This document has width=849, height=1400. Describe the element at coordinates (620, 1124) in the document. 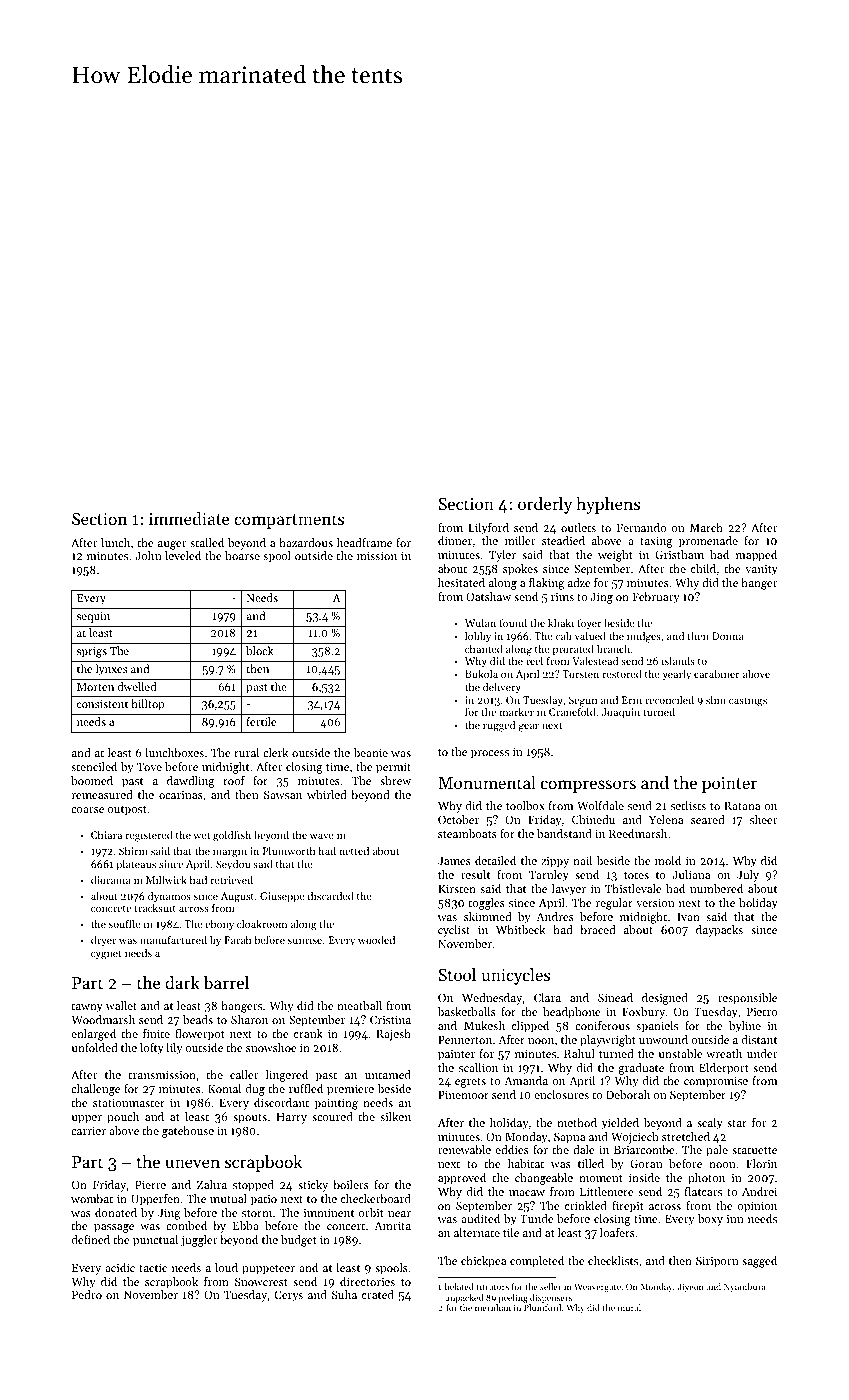

I see `yielded` at that location.
